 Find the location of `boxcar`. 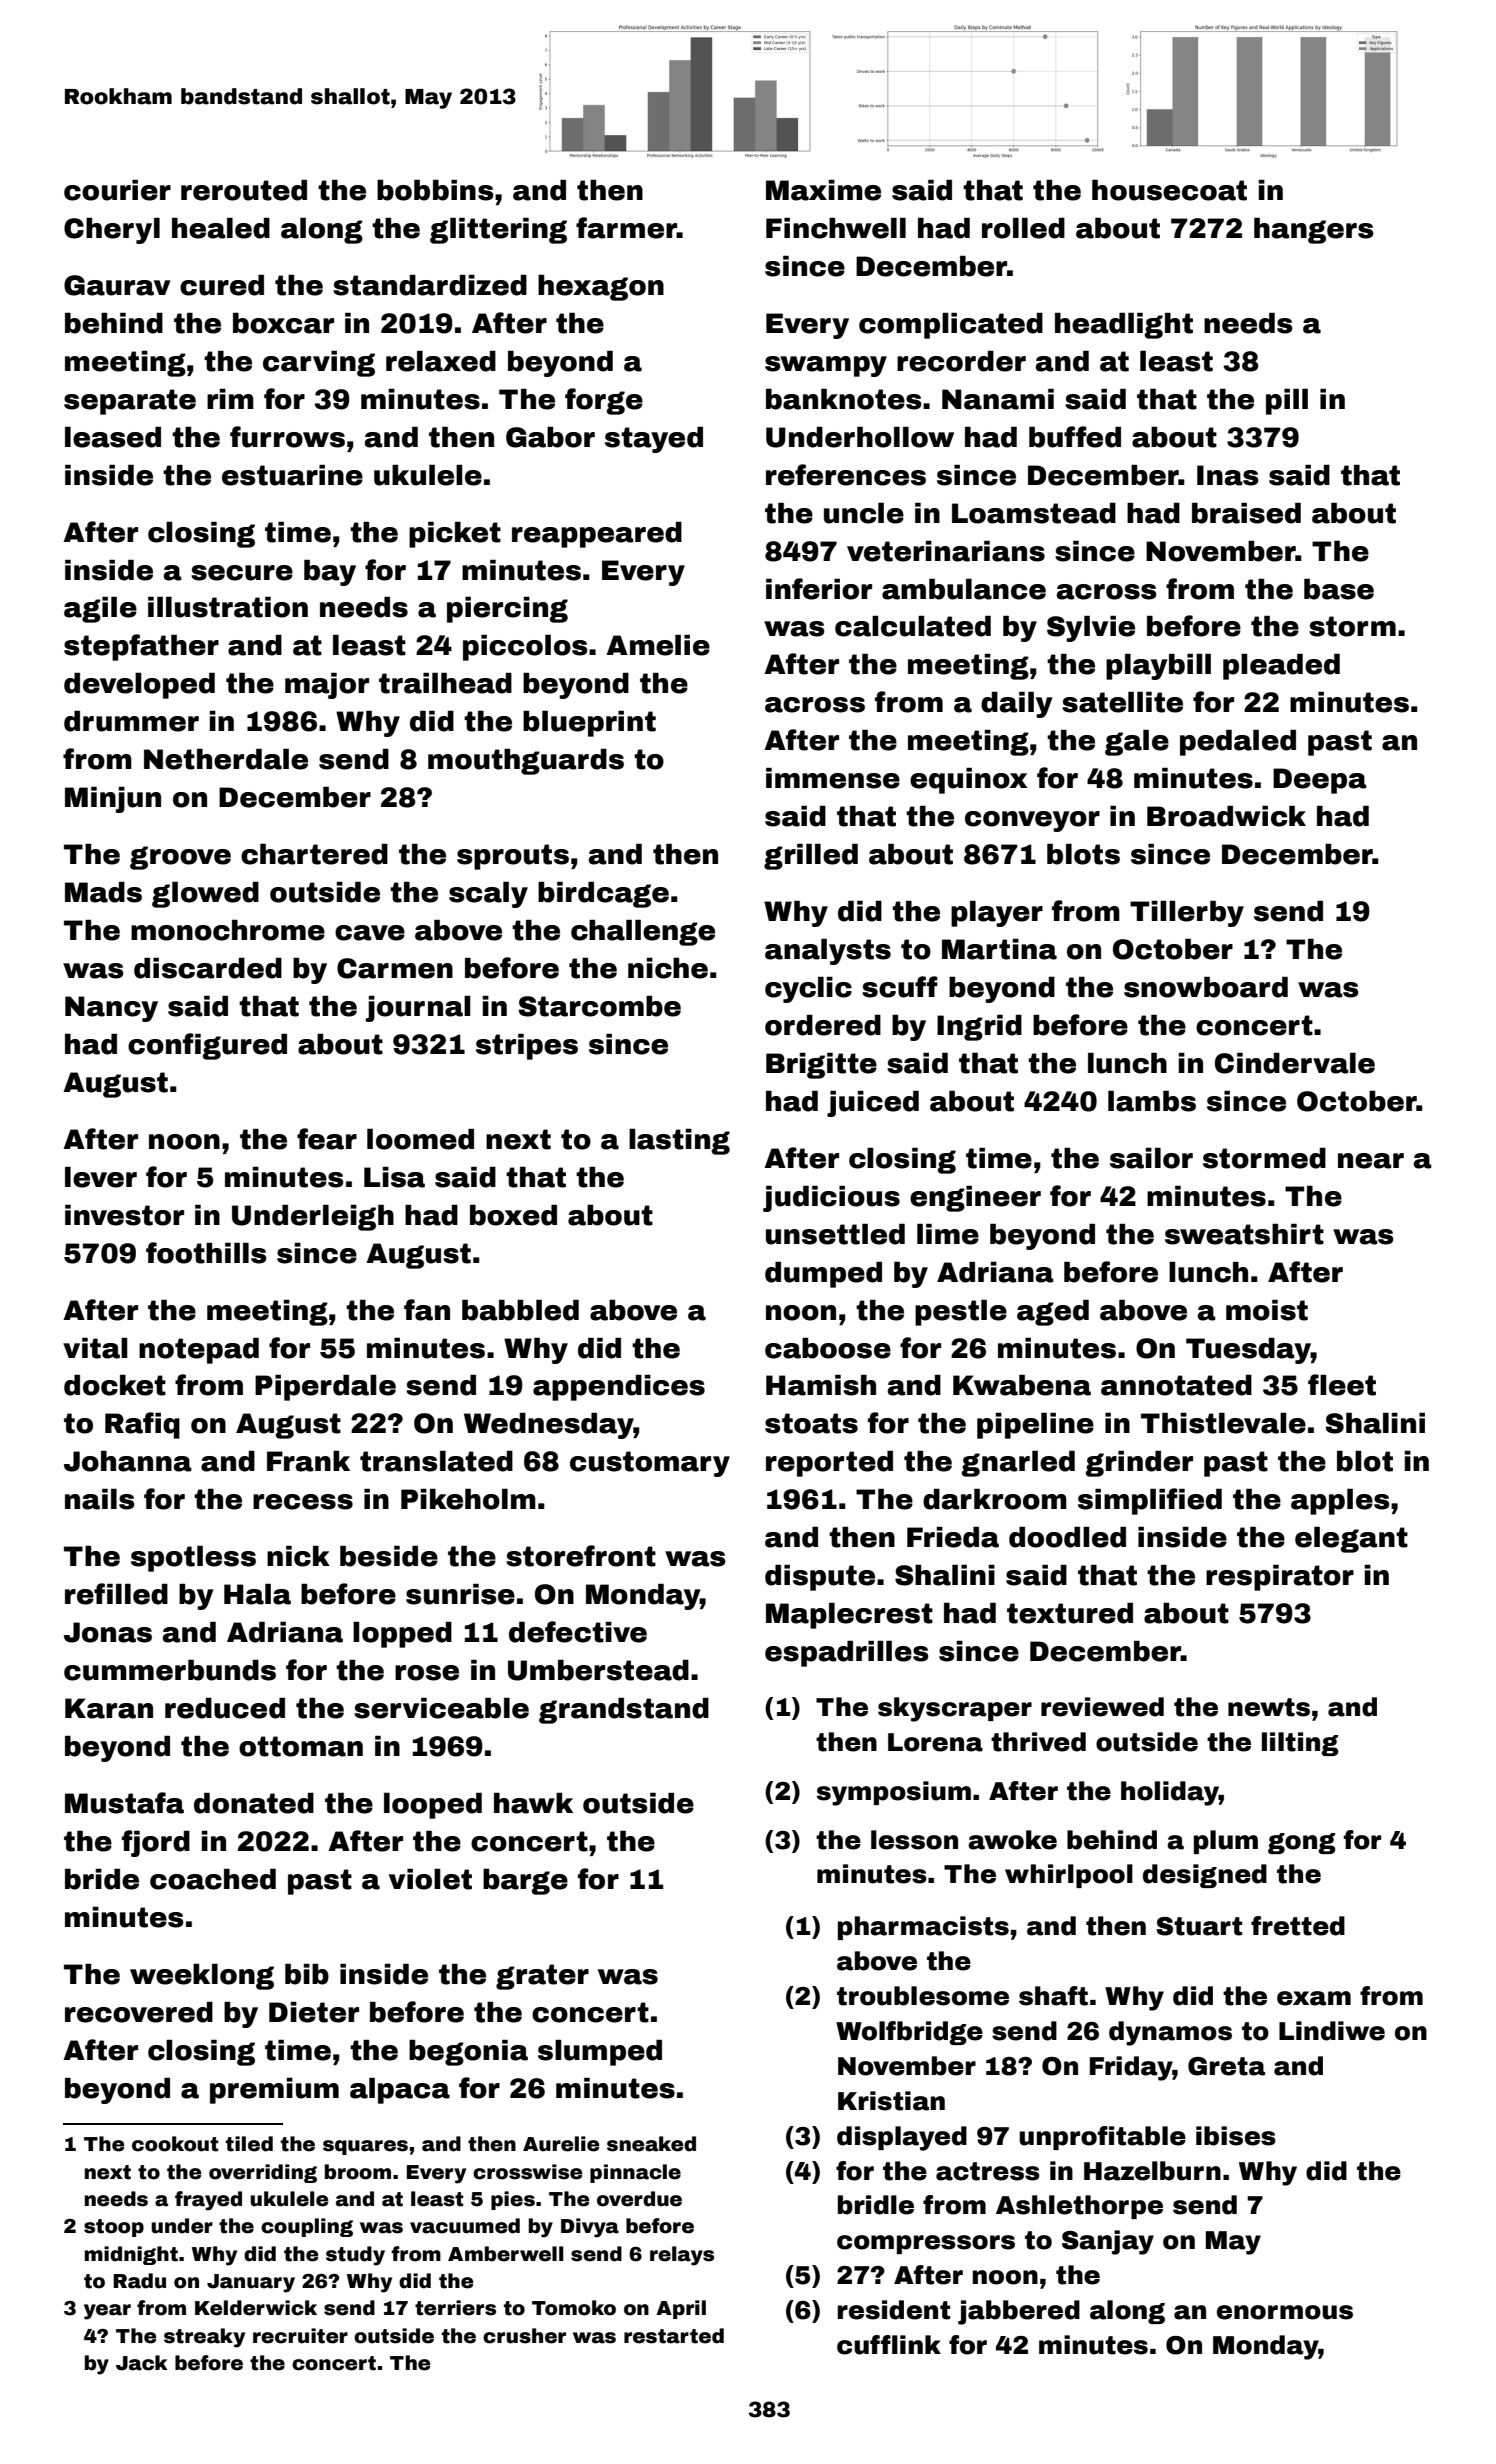

boxcar is located at coordinates (283, 323).
